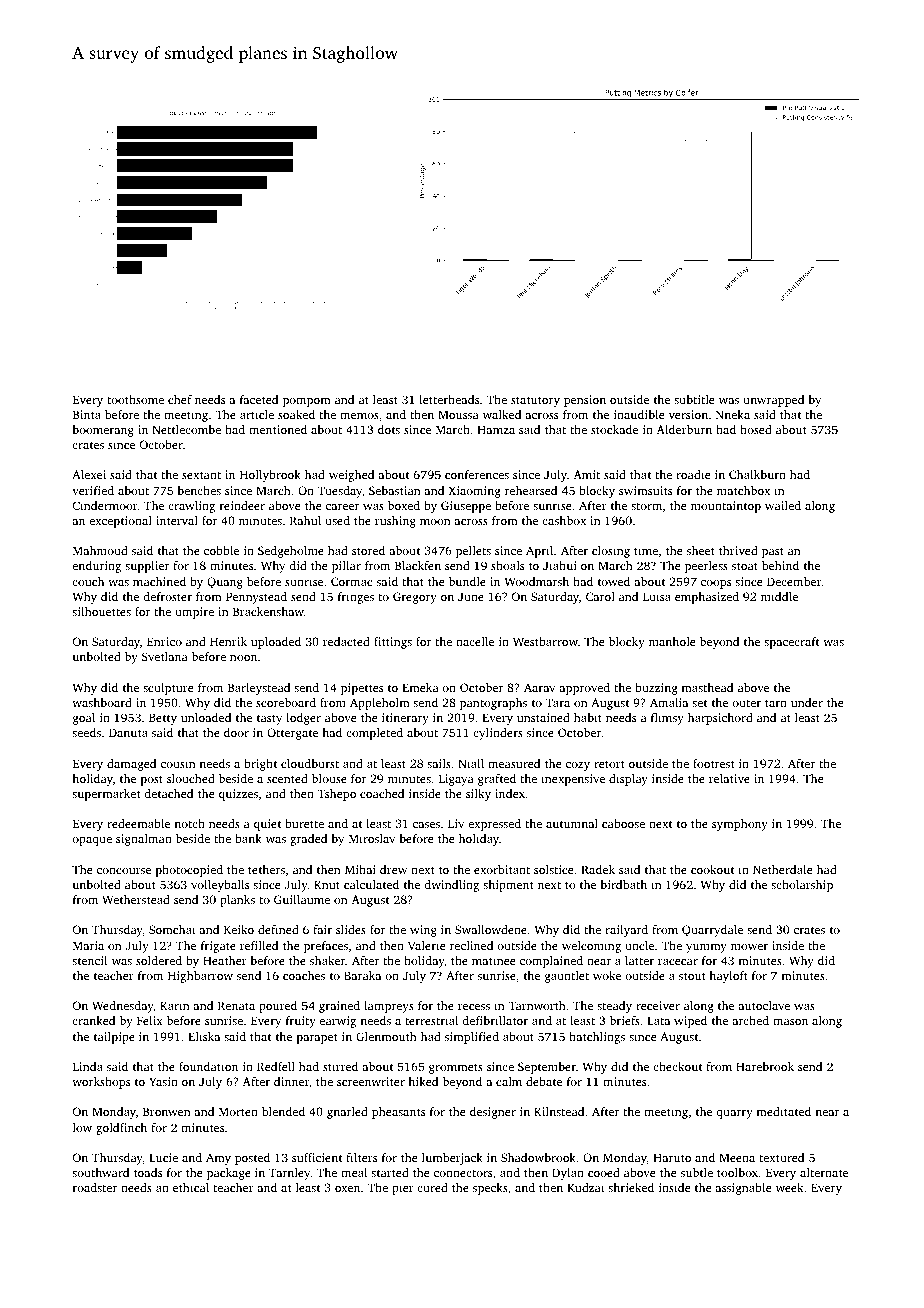 This page has width=924, height=1308. What do you see at coordinates (121, 1129) in the page?
I see `goldfinch` at bounding box center [121, 1129].
